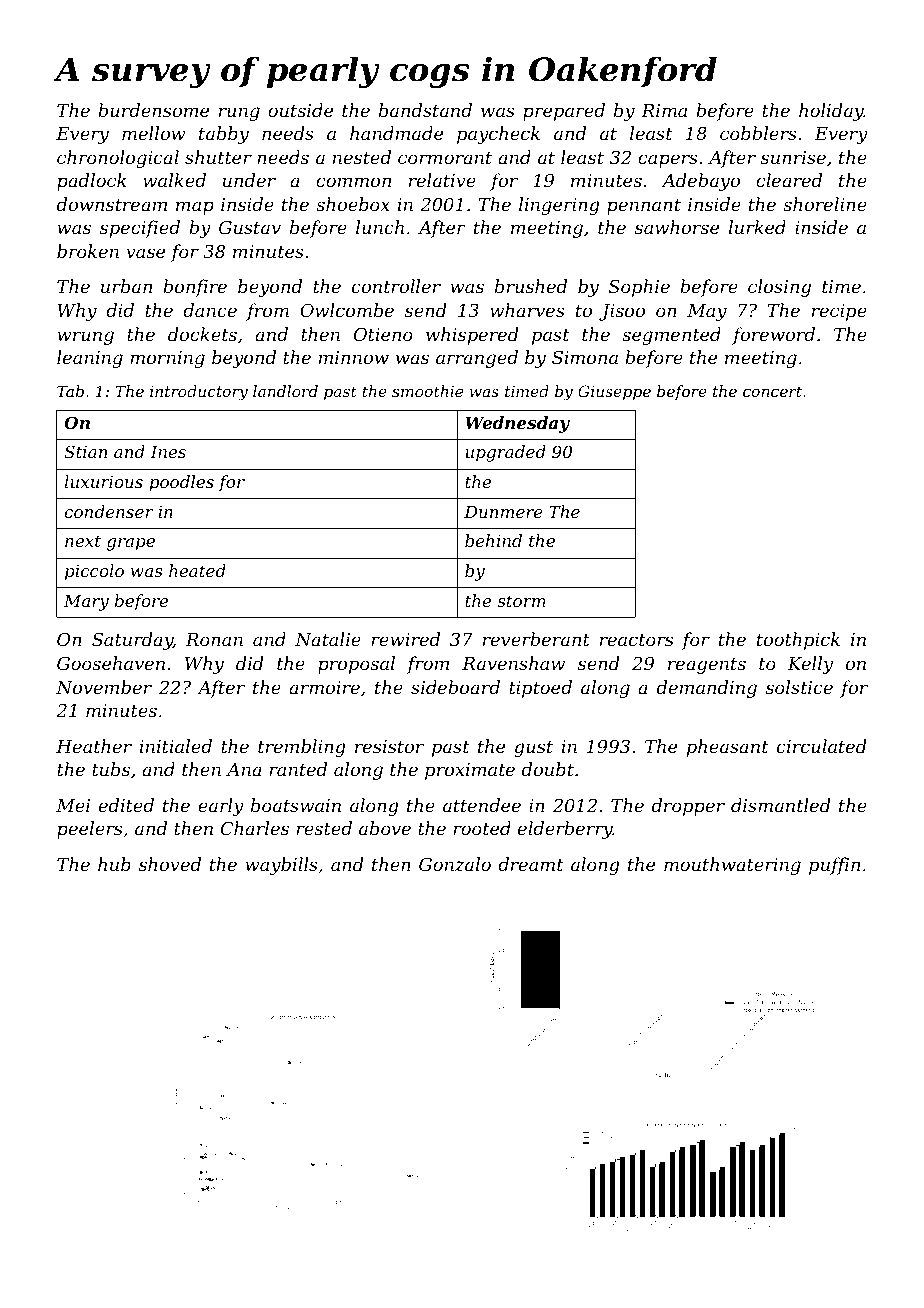  I want to click on ranted, so click(298, 769).
